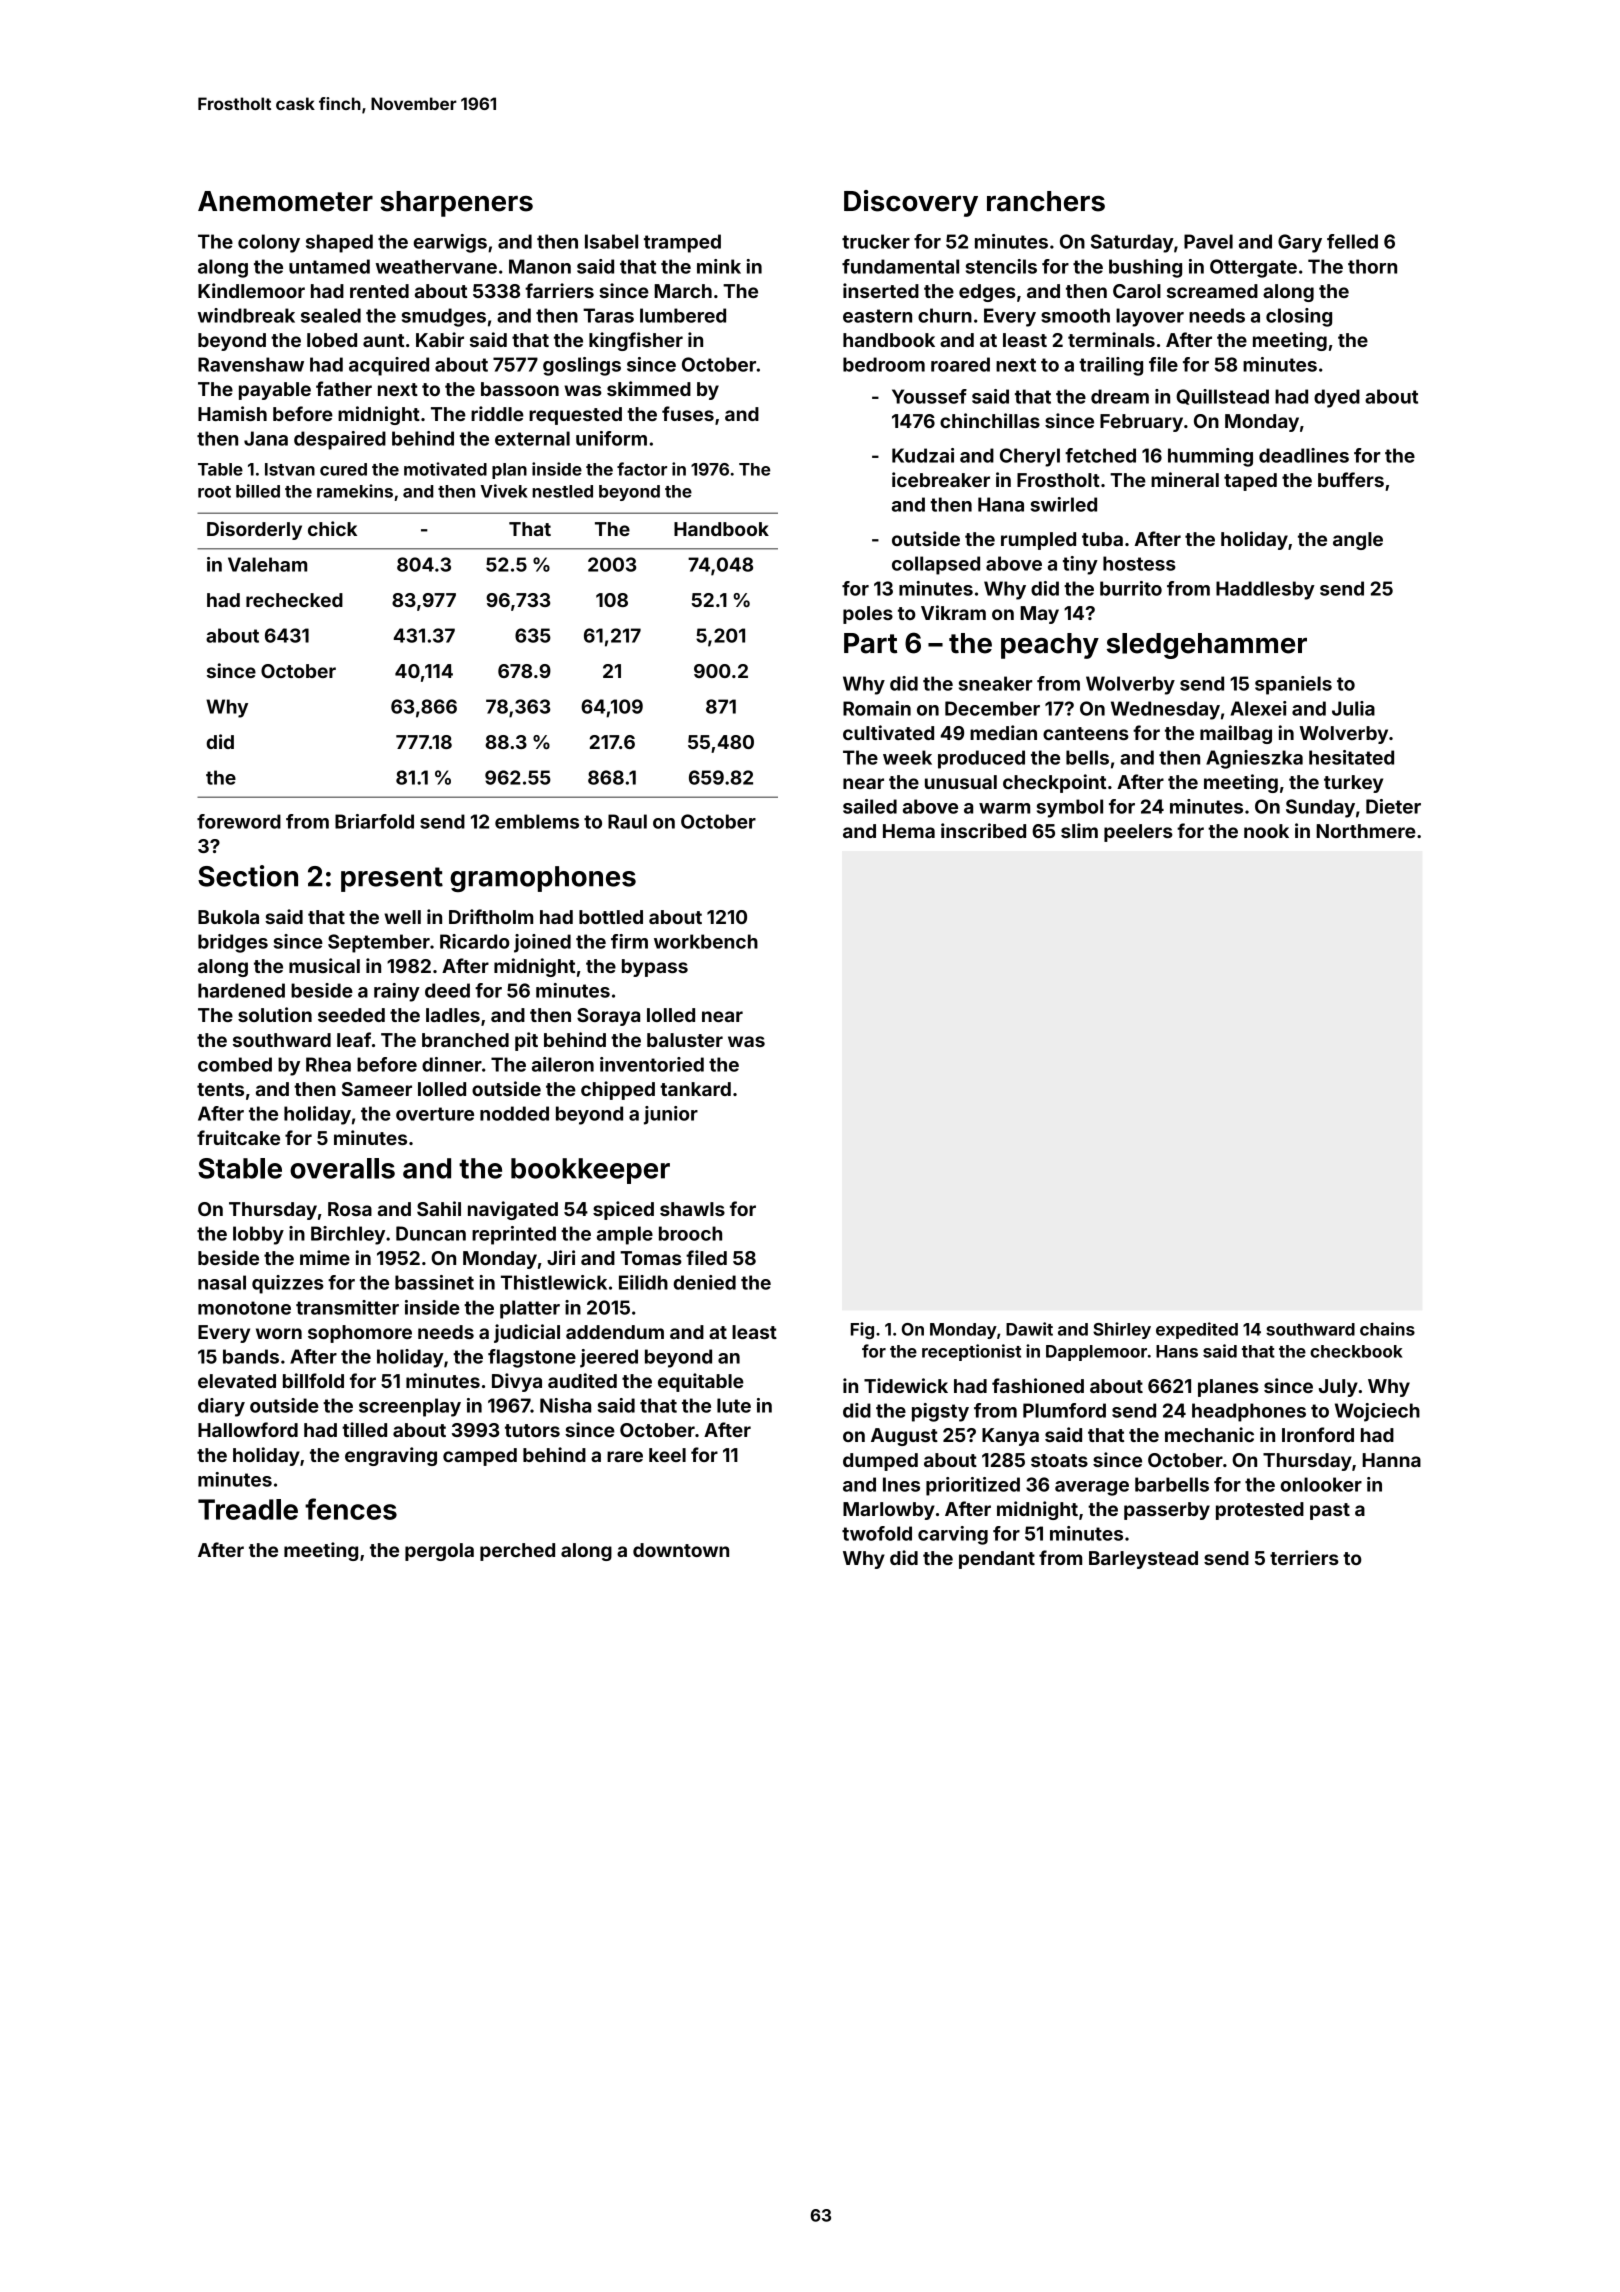 The width and height of the screenshot is (1620, 2292). What do you see at coordinates (1046, 201) in the screenshot?
I see `ranchers` at bounding box center [1046, 201].
